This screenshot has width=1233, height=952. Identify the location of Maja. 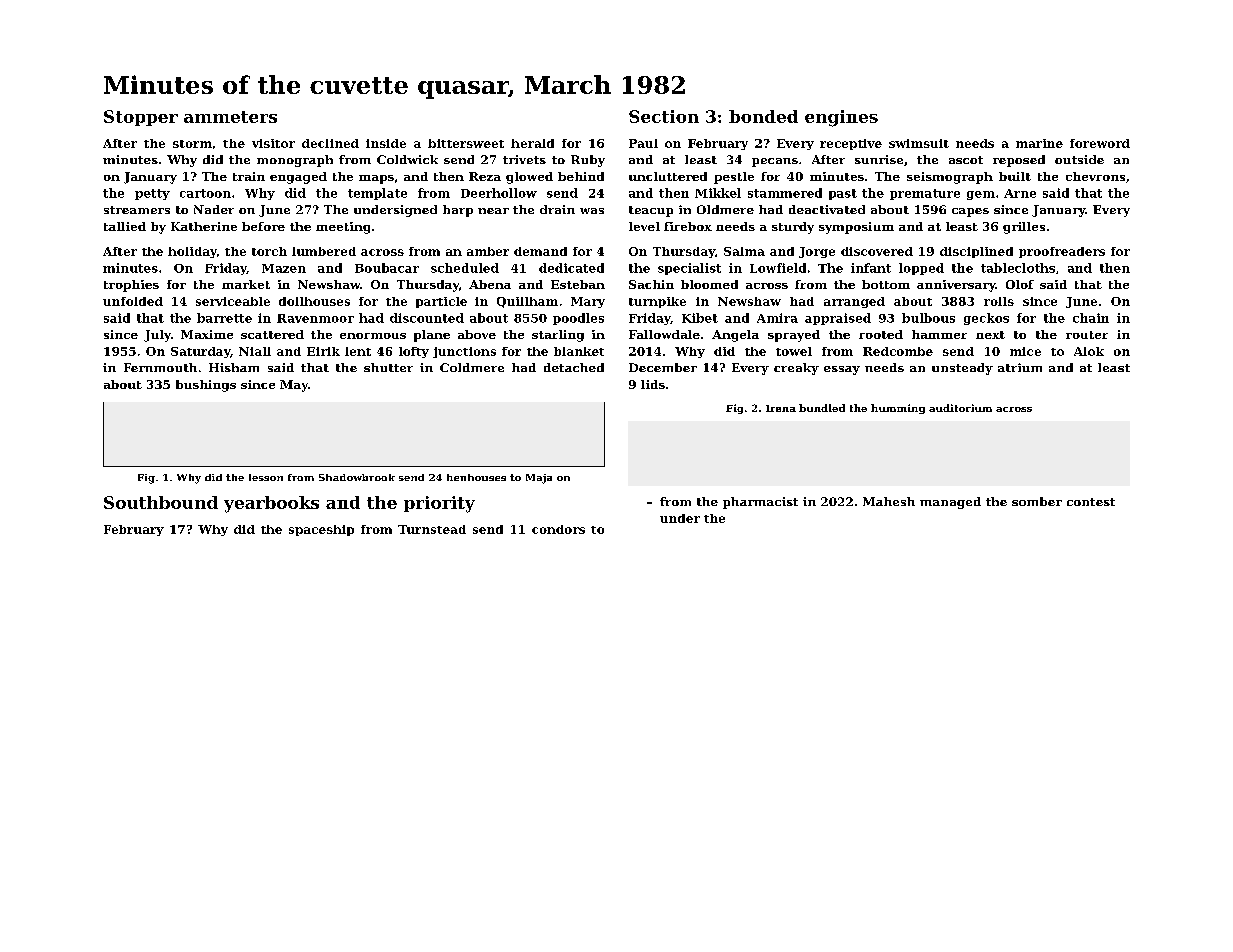
(539, 479).
